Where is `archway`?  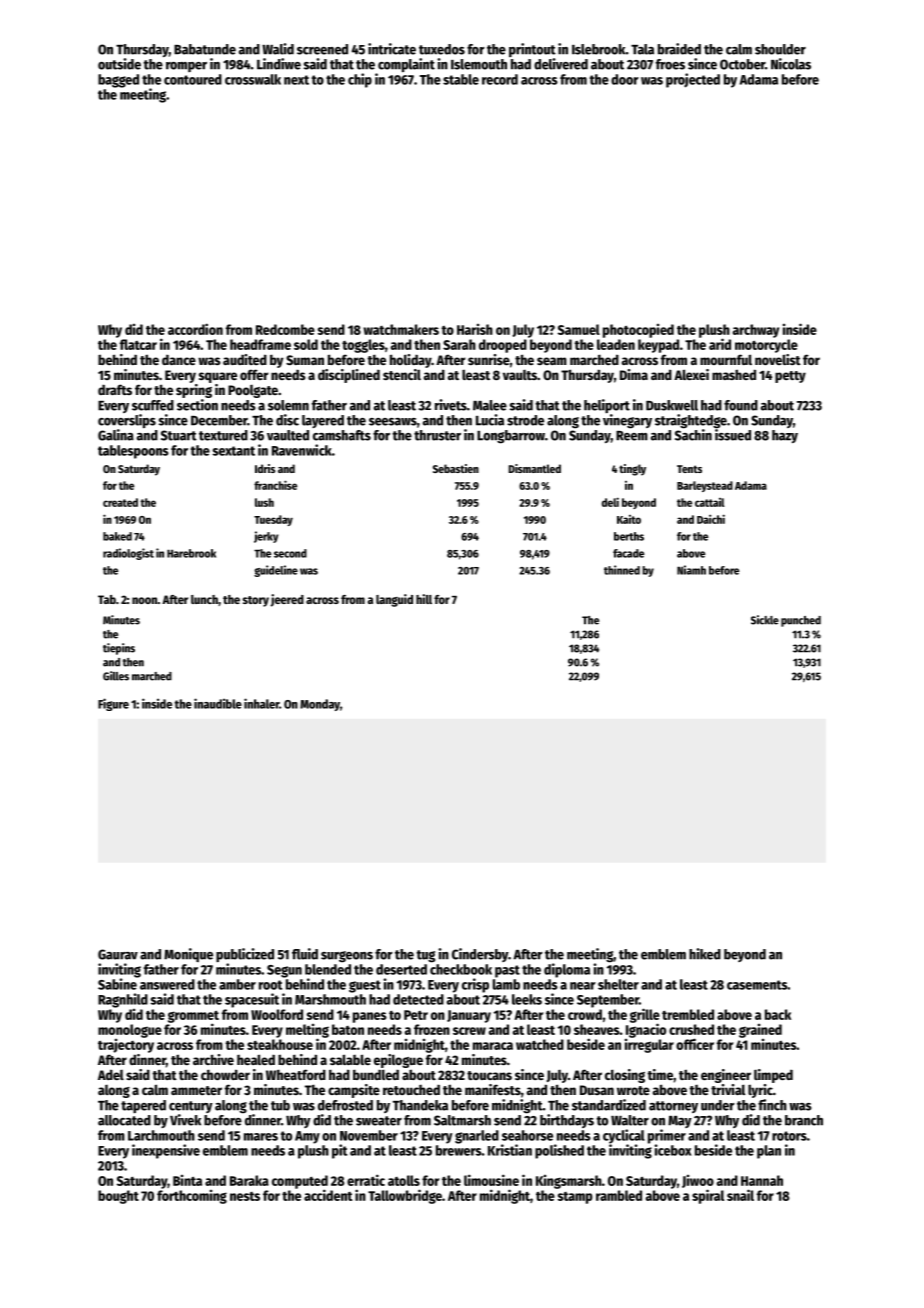
archway is located at coordinates (756, 331).
